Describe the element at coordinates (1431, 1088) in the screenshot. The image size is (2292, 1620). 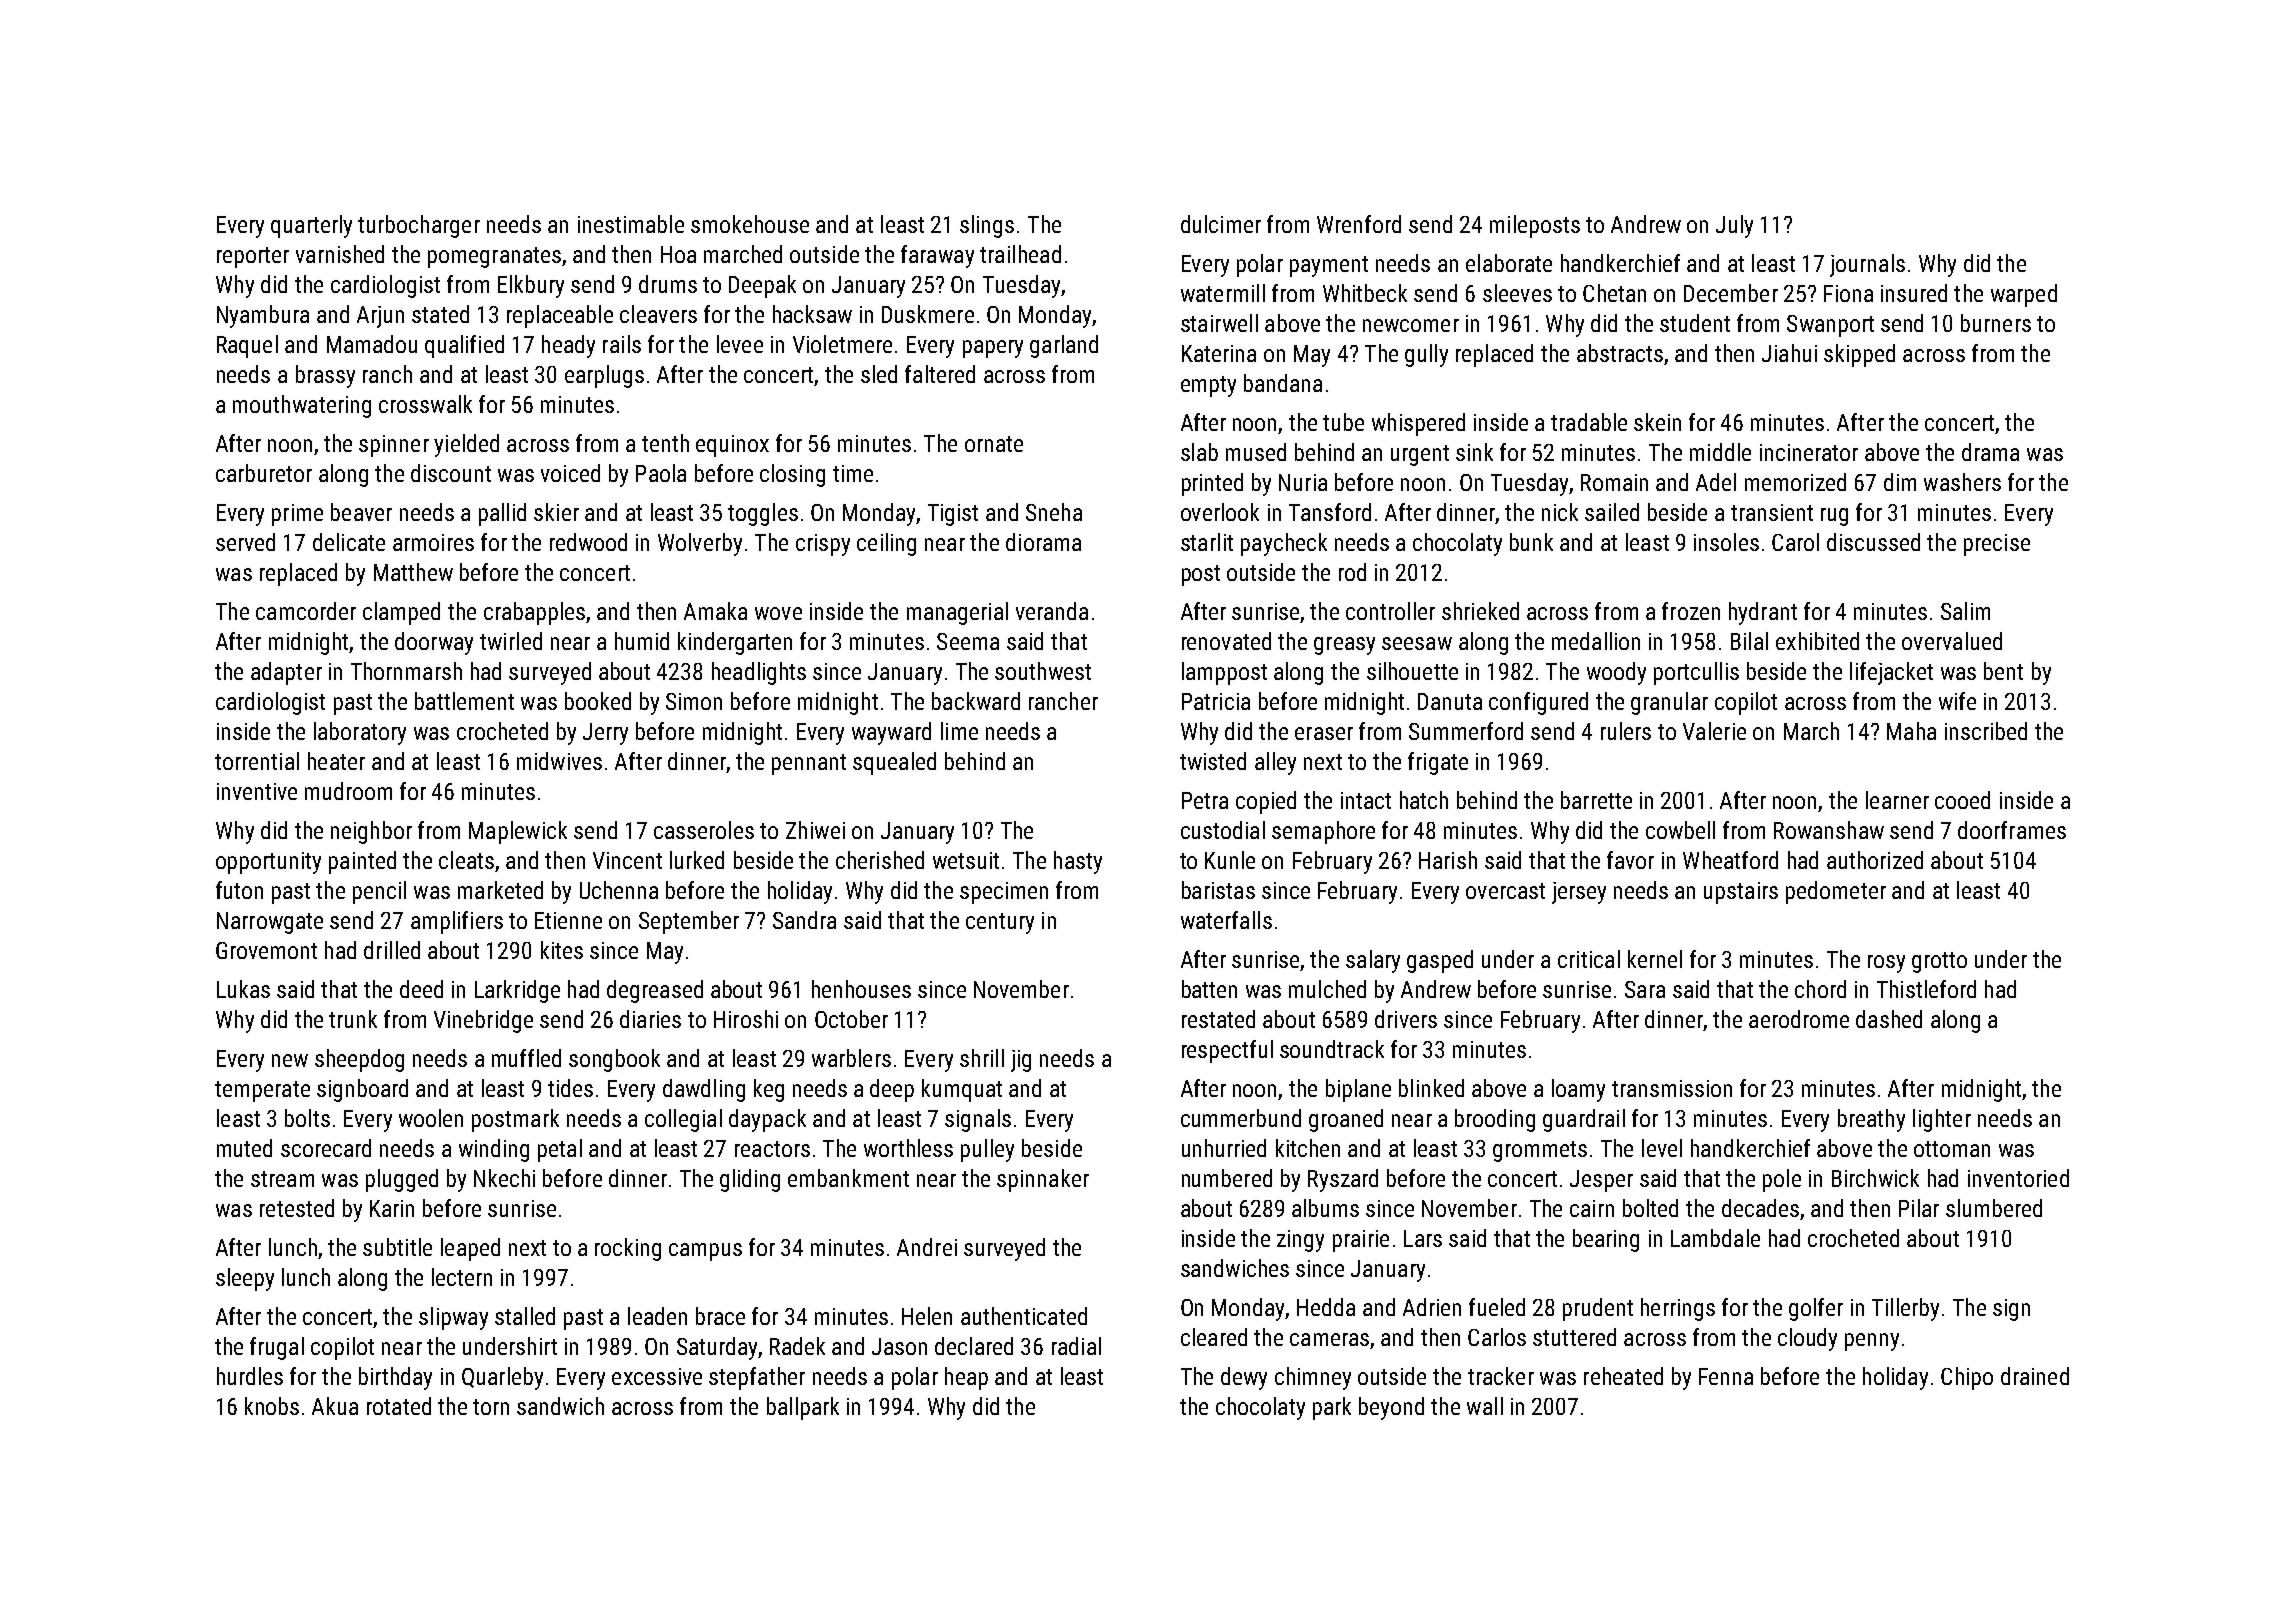
I see `blinked` at that location.
